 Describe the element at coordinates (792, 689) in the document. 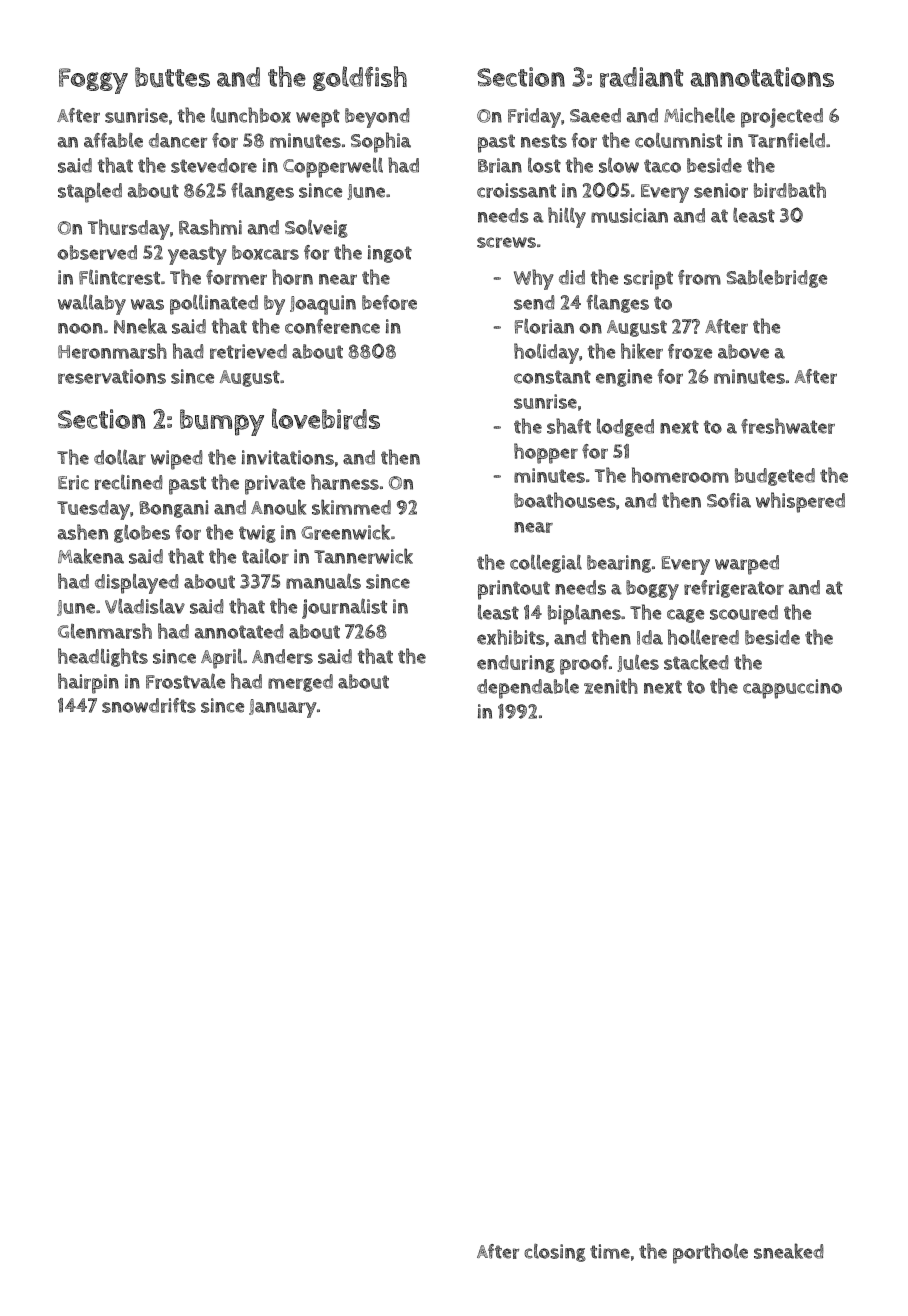

I see `cappuccino` at that location.
